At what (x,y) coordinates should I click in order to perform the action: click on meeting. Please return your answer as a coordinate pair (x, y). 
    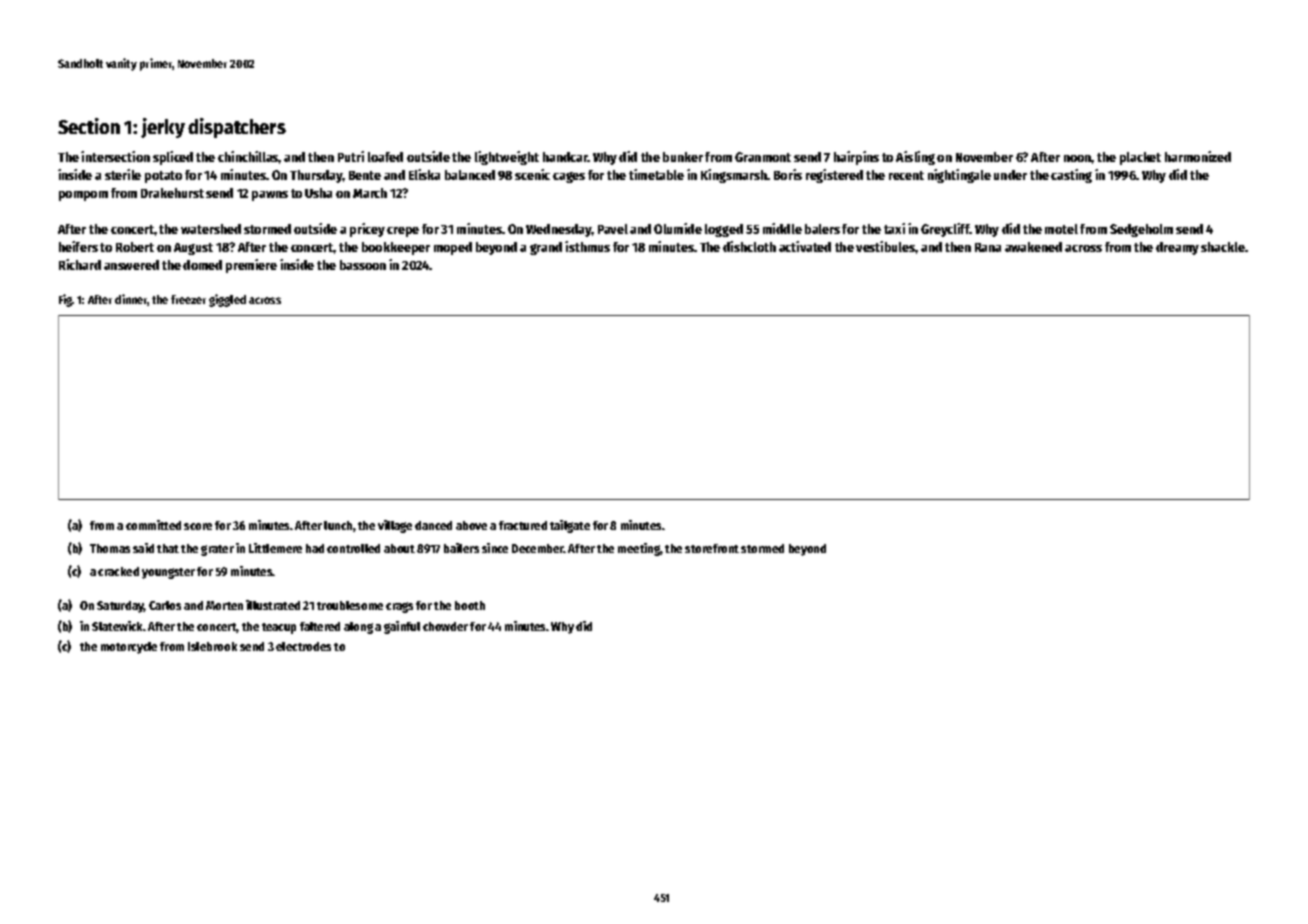
    Looking at the image, I should click on (639, 549).
